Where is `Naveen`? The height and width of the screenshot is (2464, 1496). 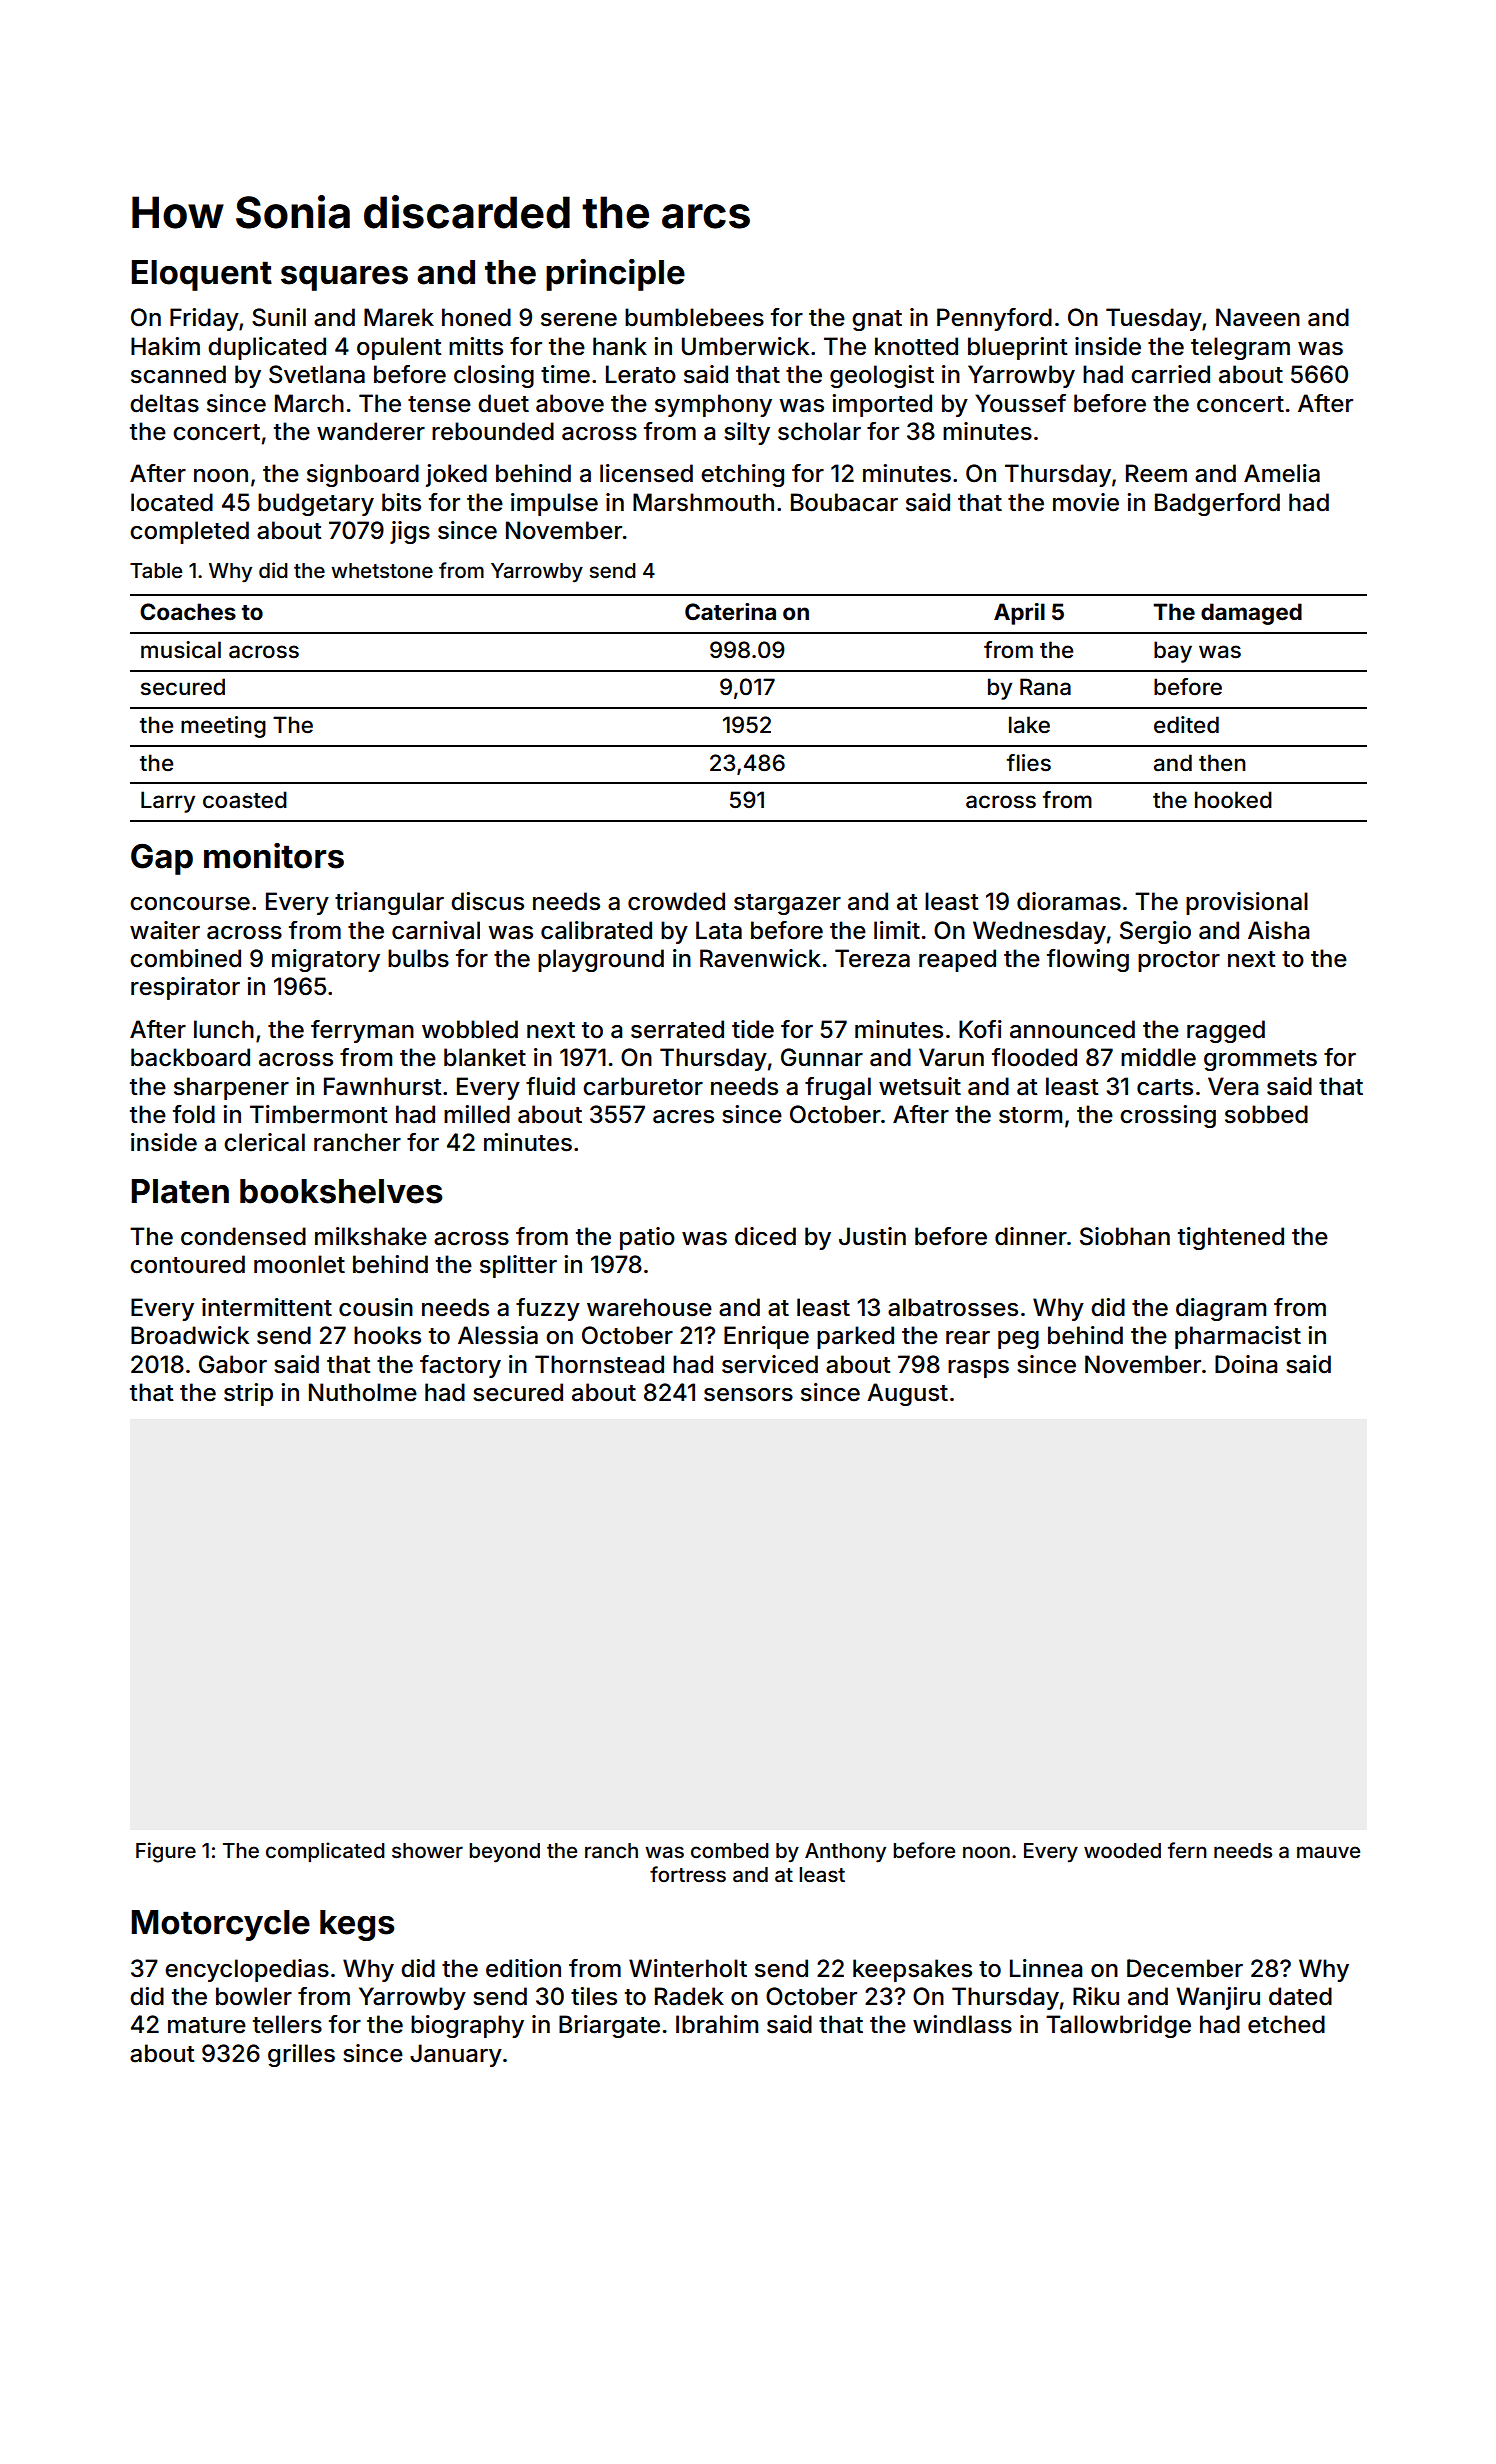 Naveen is located at coordinates (1258, 317).
